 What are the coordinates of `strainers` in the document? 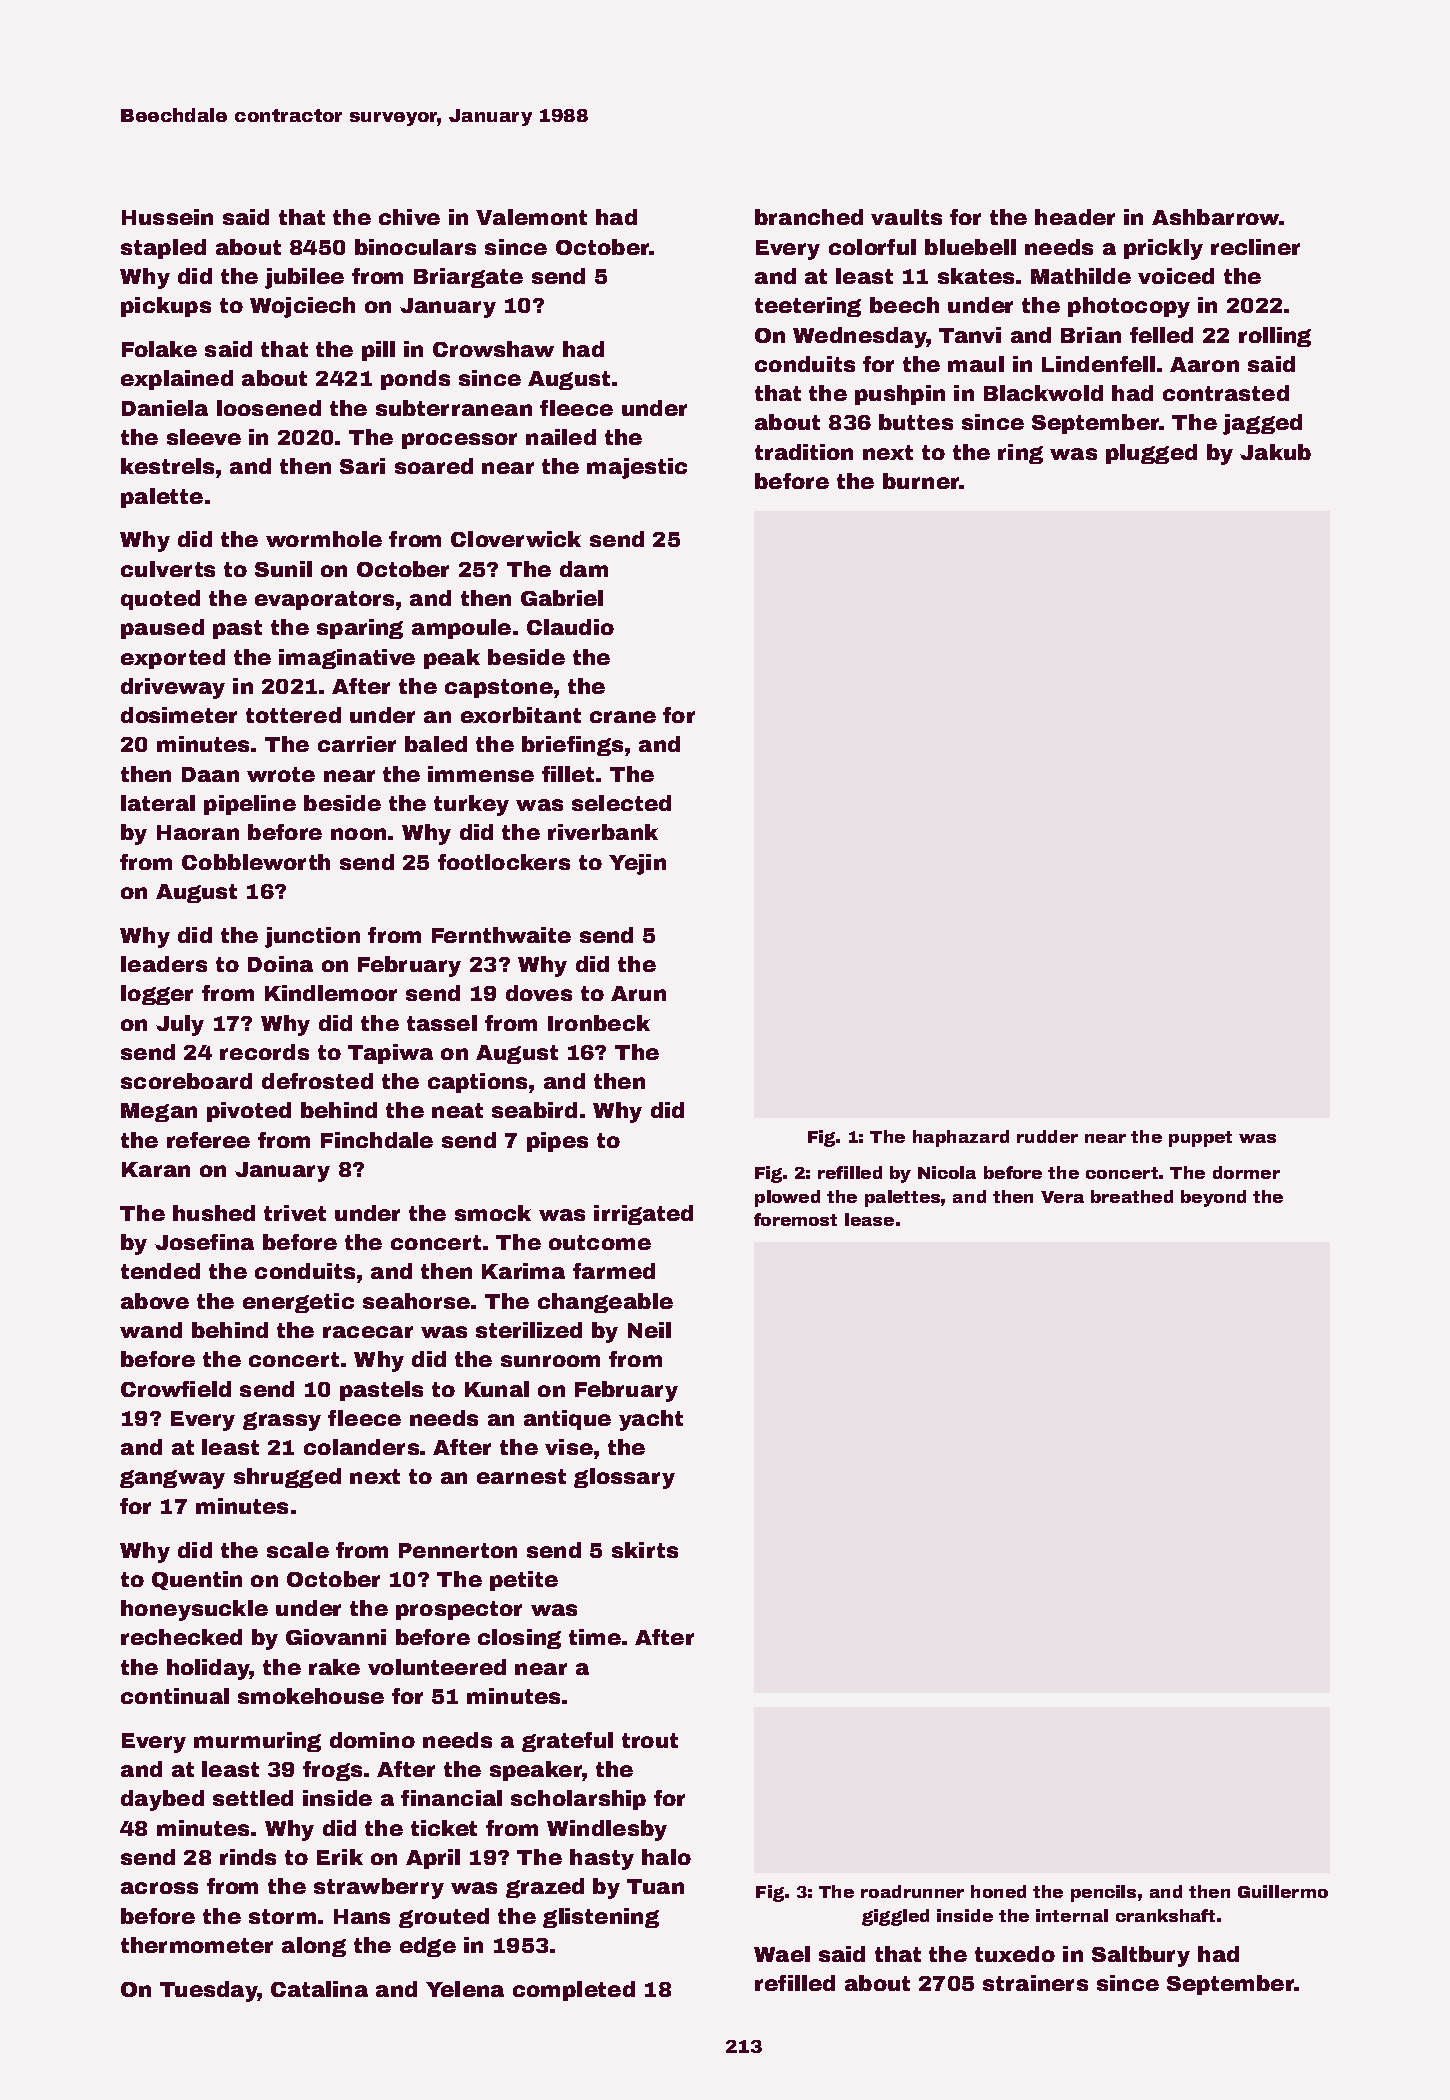 It's located at (1035, 1983).
